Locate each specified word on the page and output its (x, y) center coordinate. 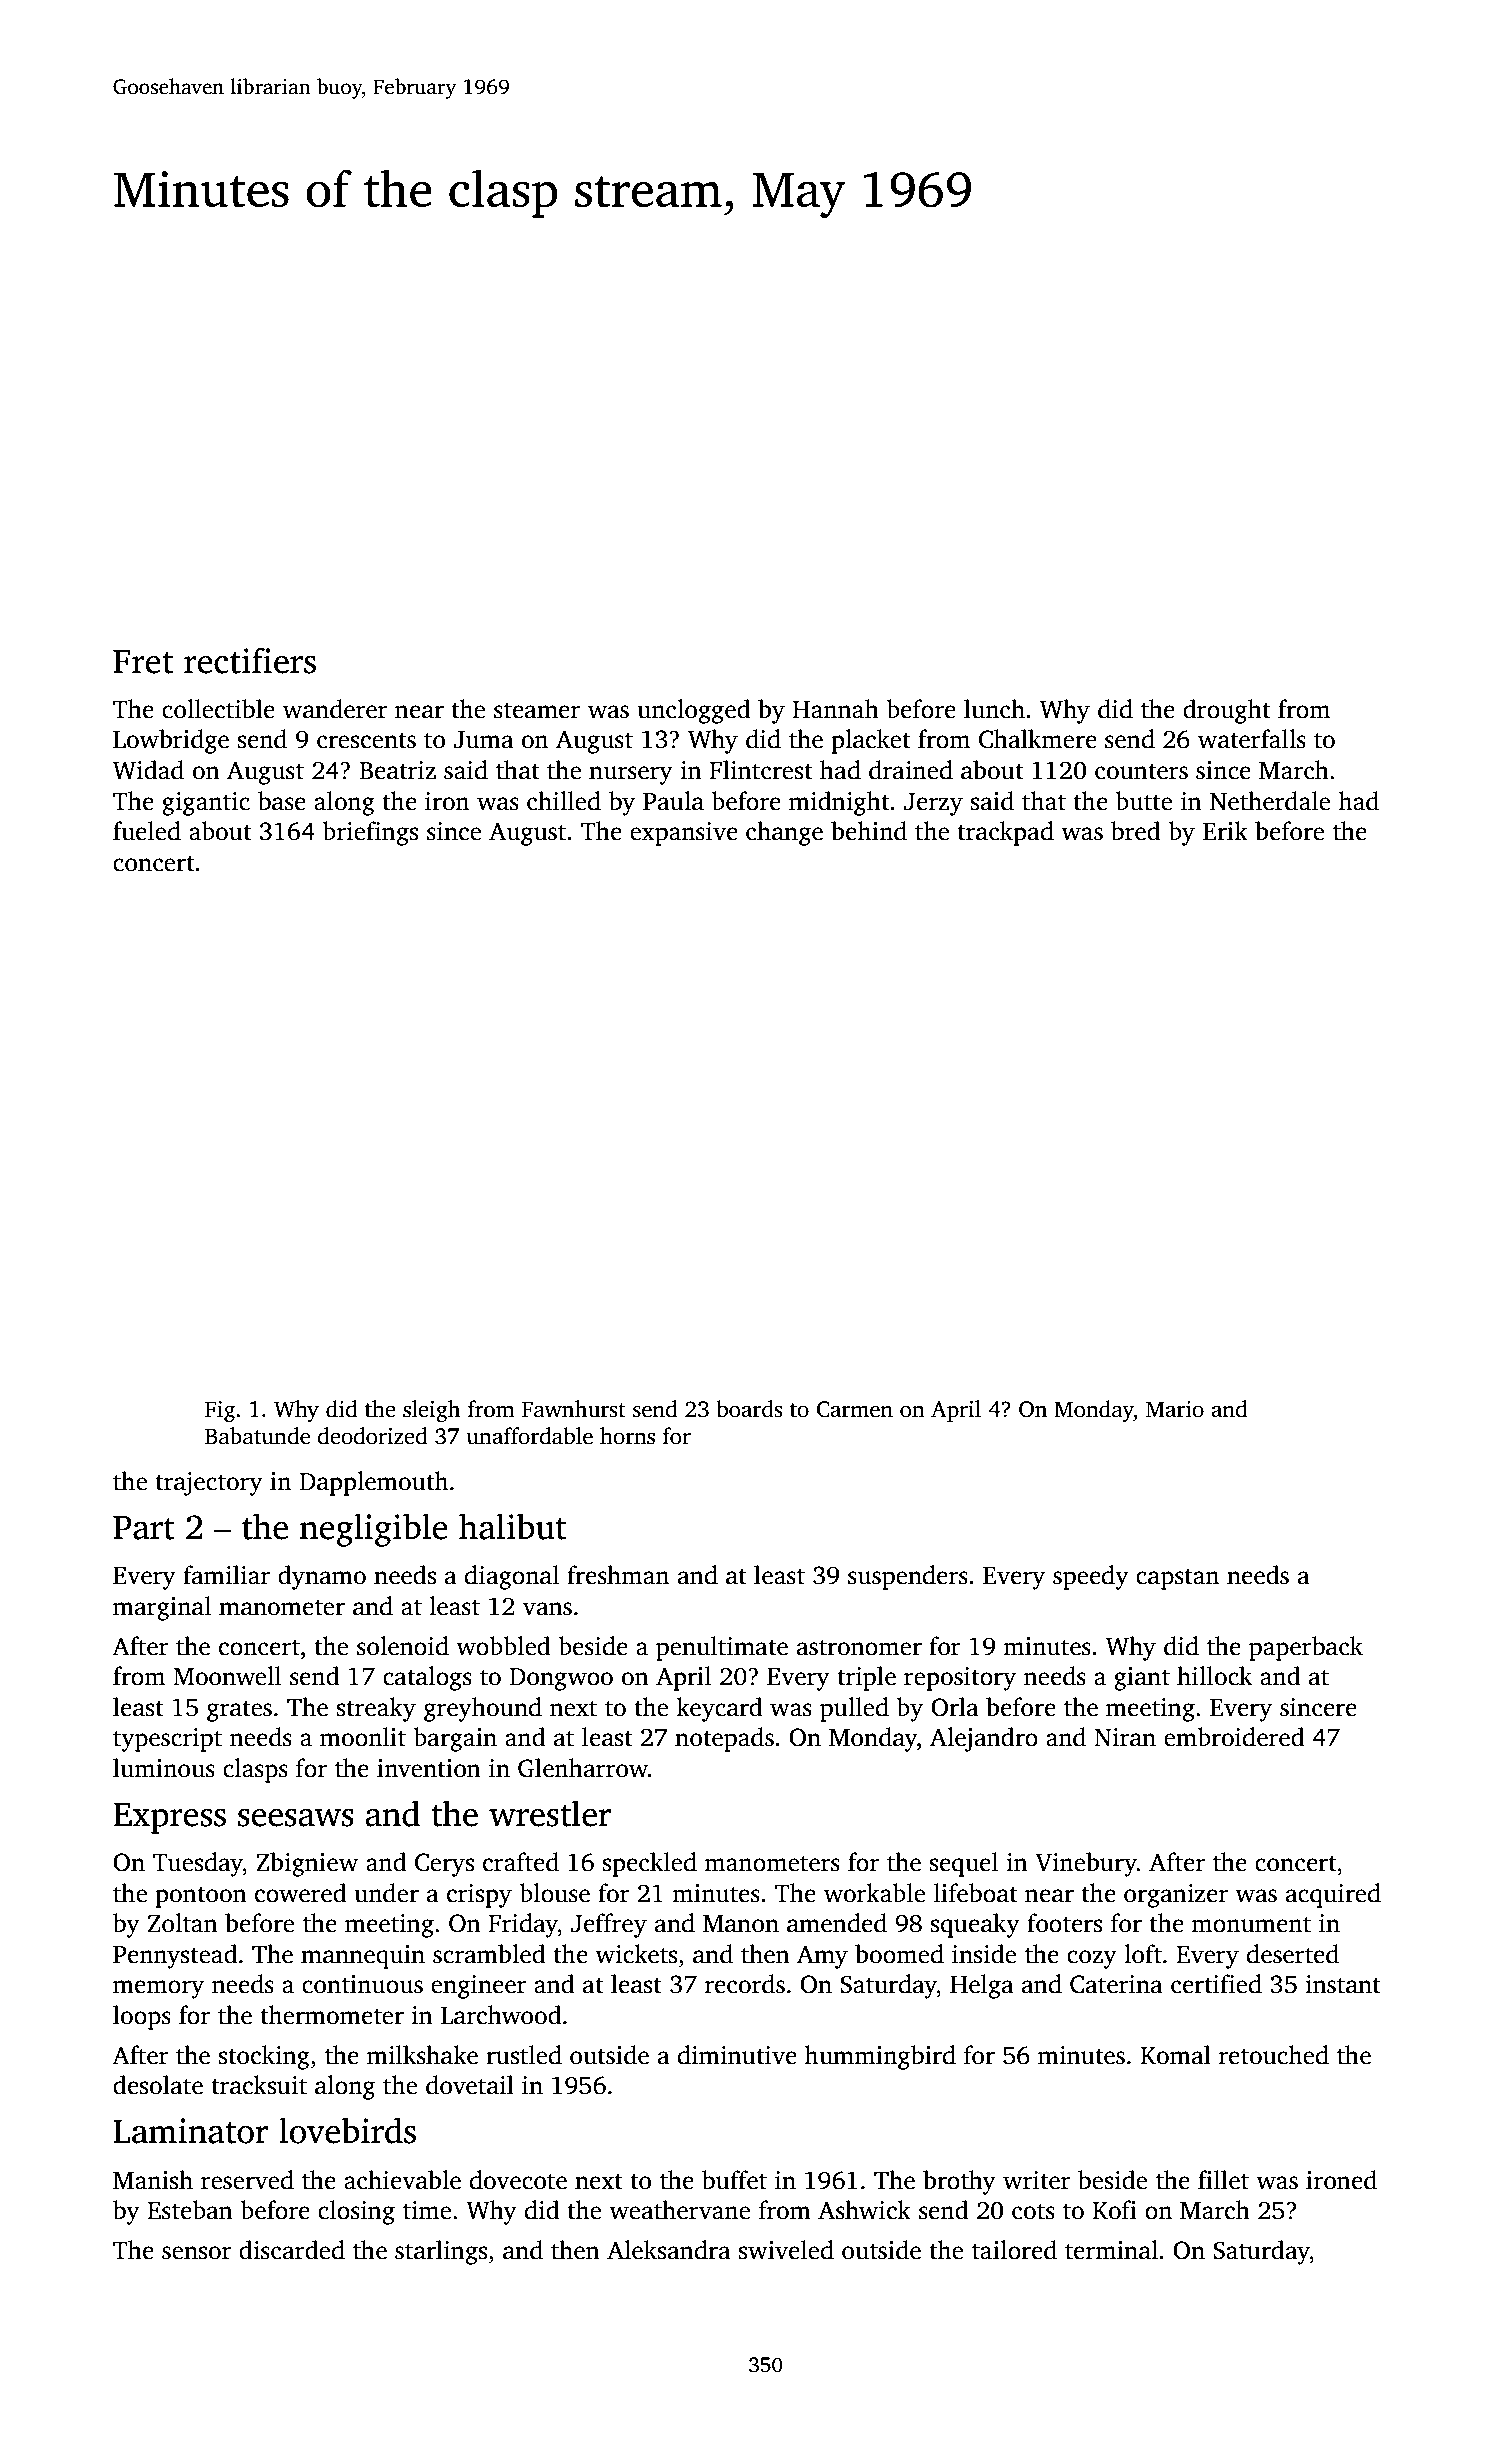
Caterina (1116, 1984)
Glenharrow (583, 1768)
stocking (264, 2057)
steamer (537, 711)
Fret (143, 662)
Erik (1225, 830)
